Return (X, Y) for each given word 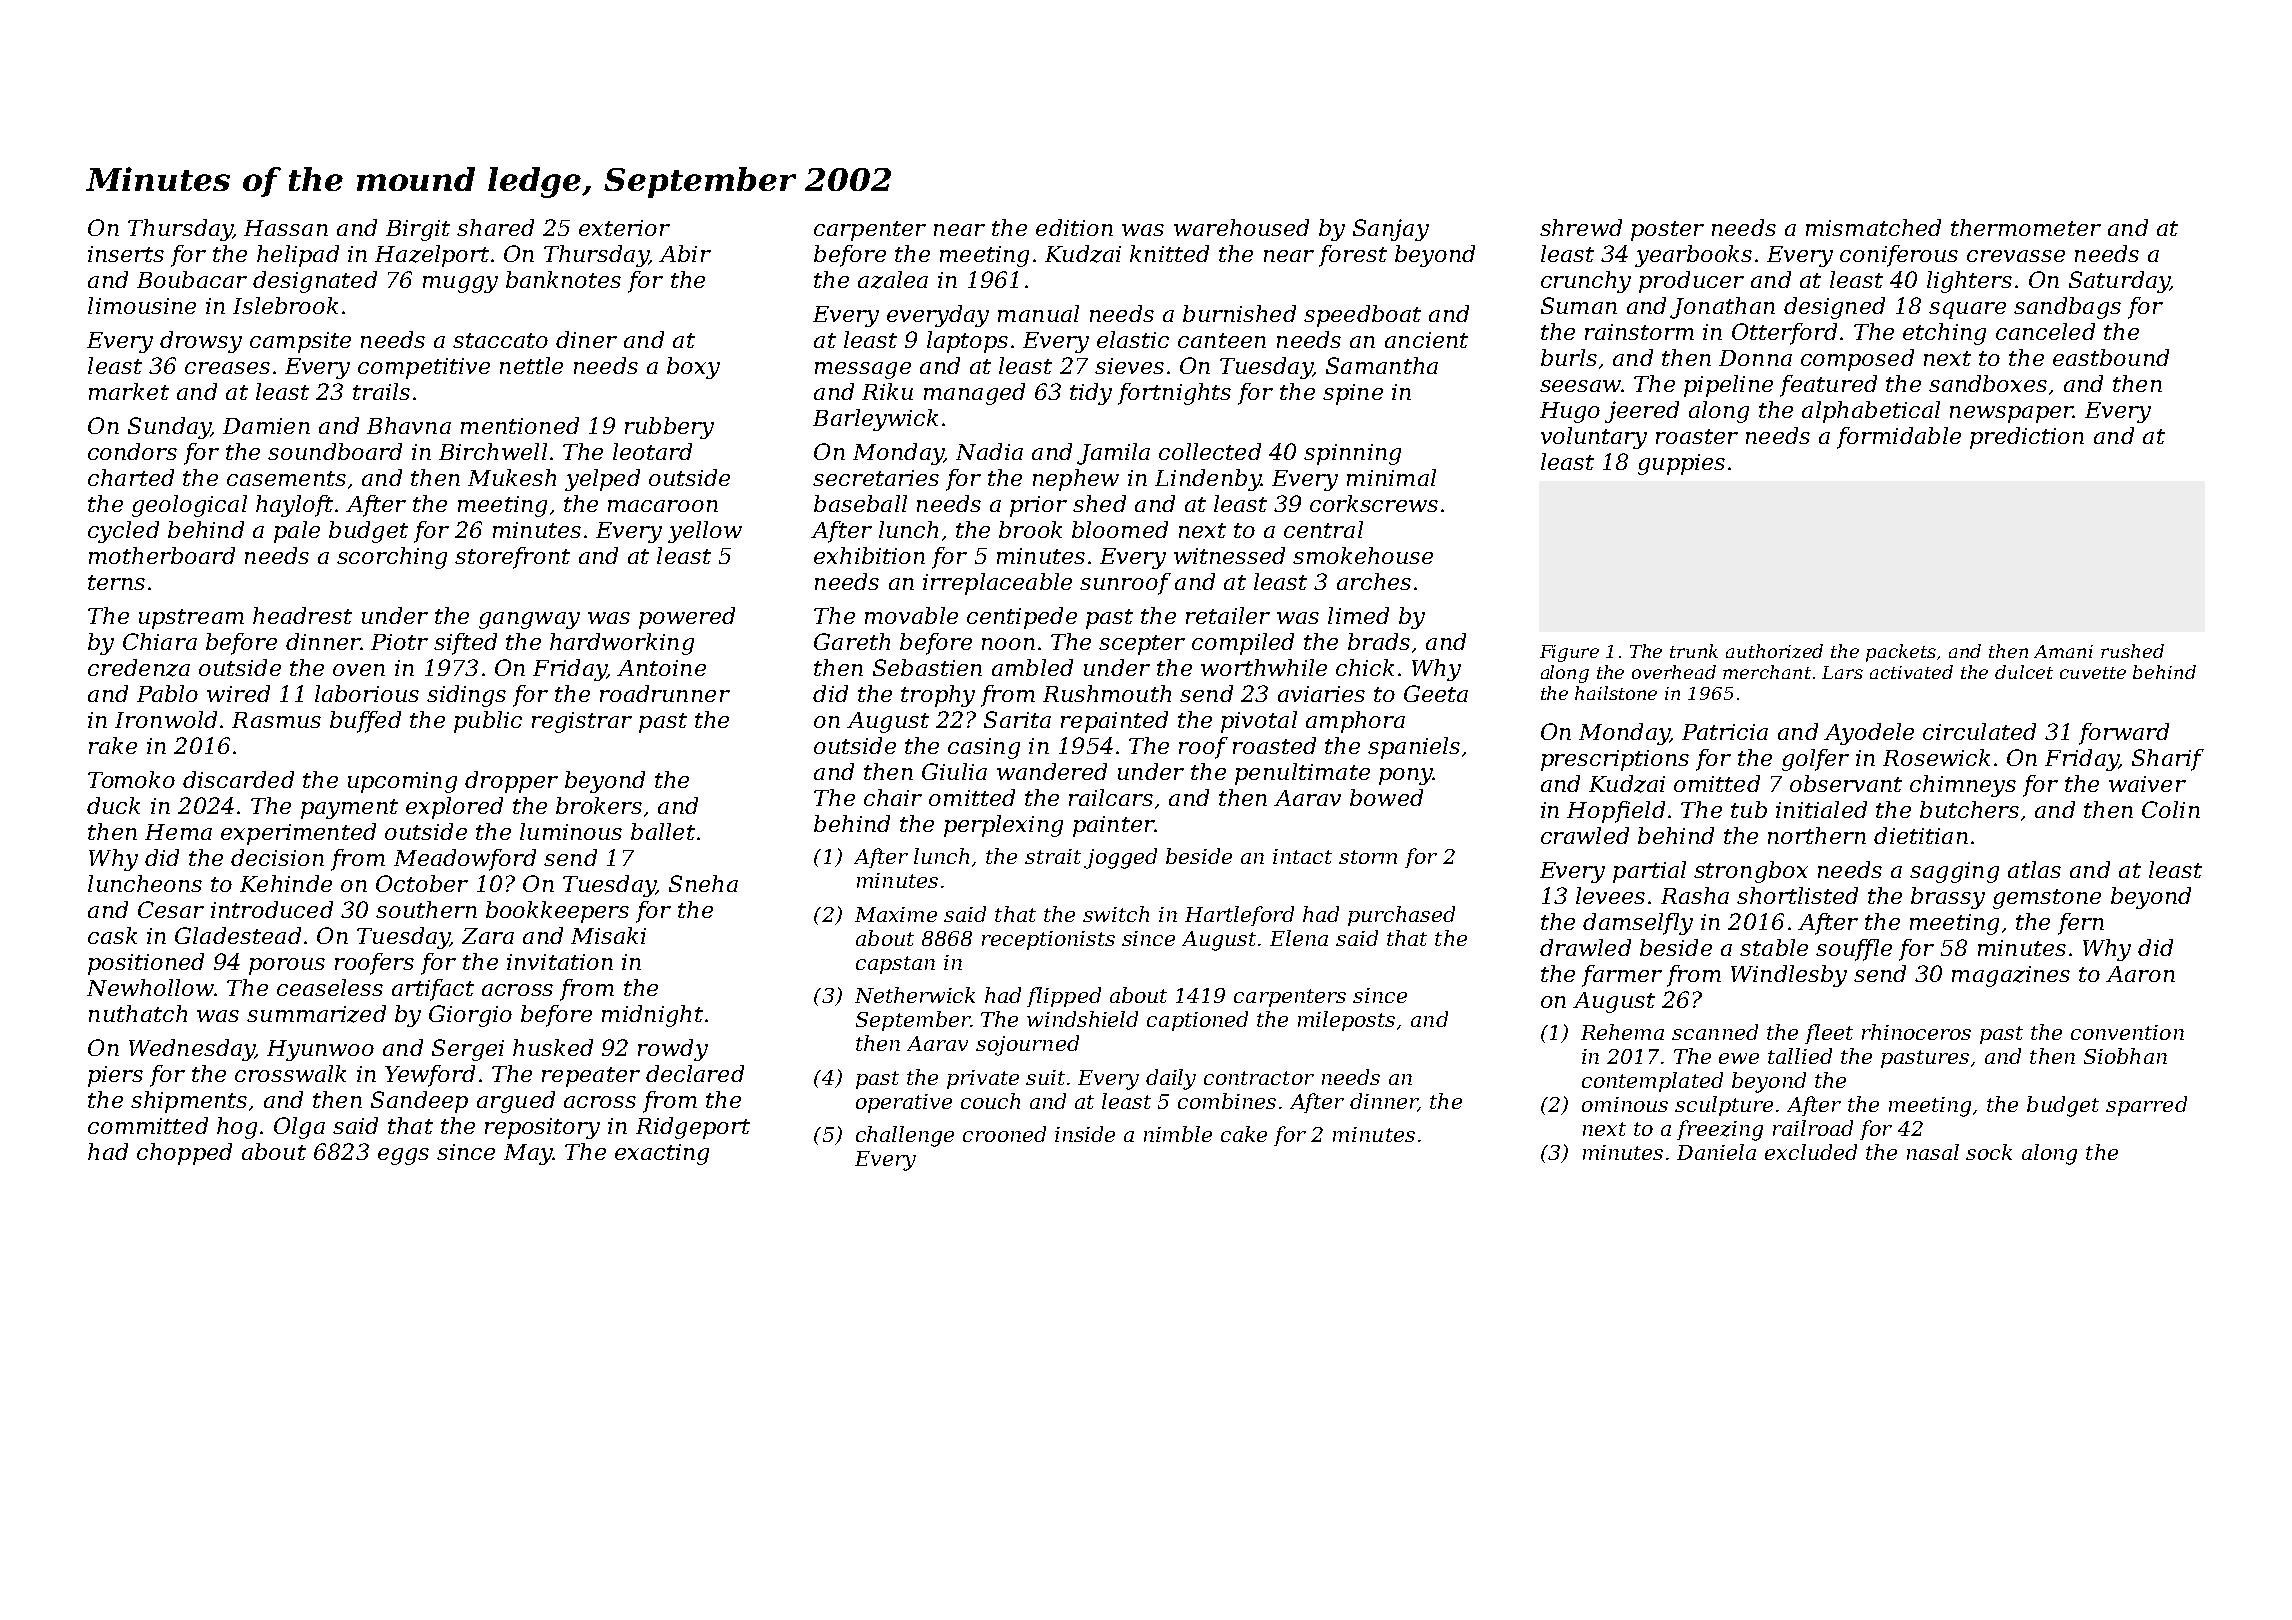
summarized (316, 1014)
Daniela (1716, 1152)
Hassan (286, 228)
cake (1244, 1134)
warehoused (1241, 227)
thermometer (2026, 227)
